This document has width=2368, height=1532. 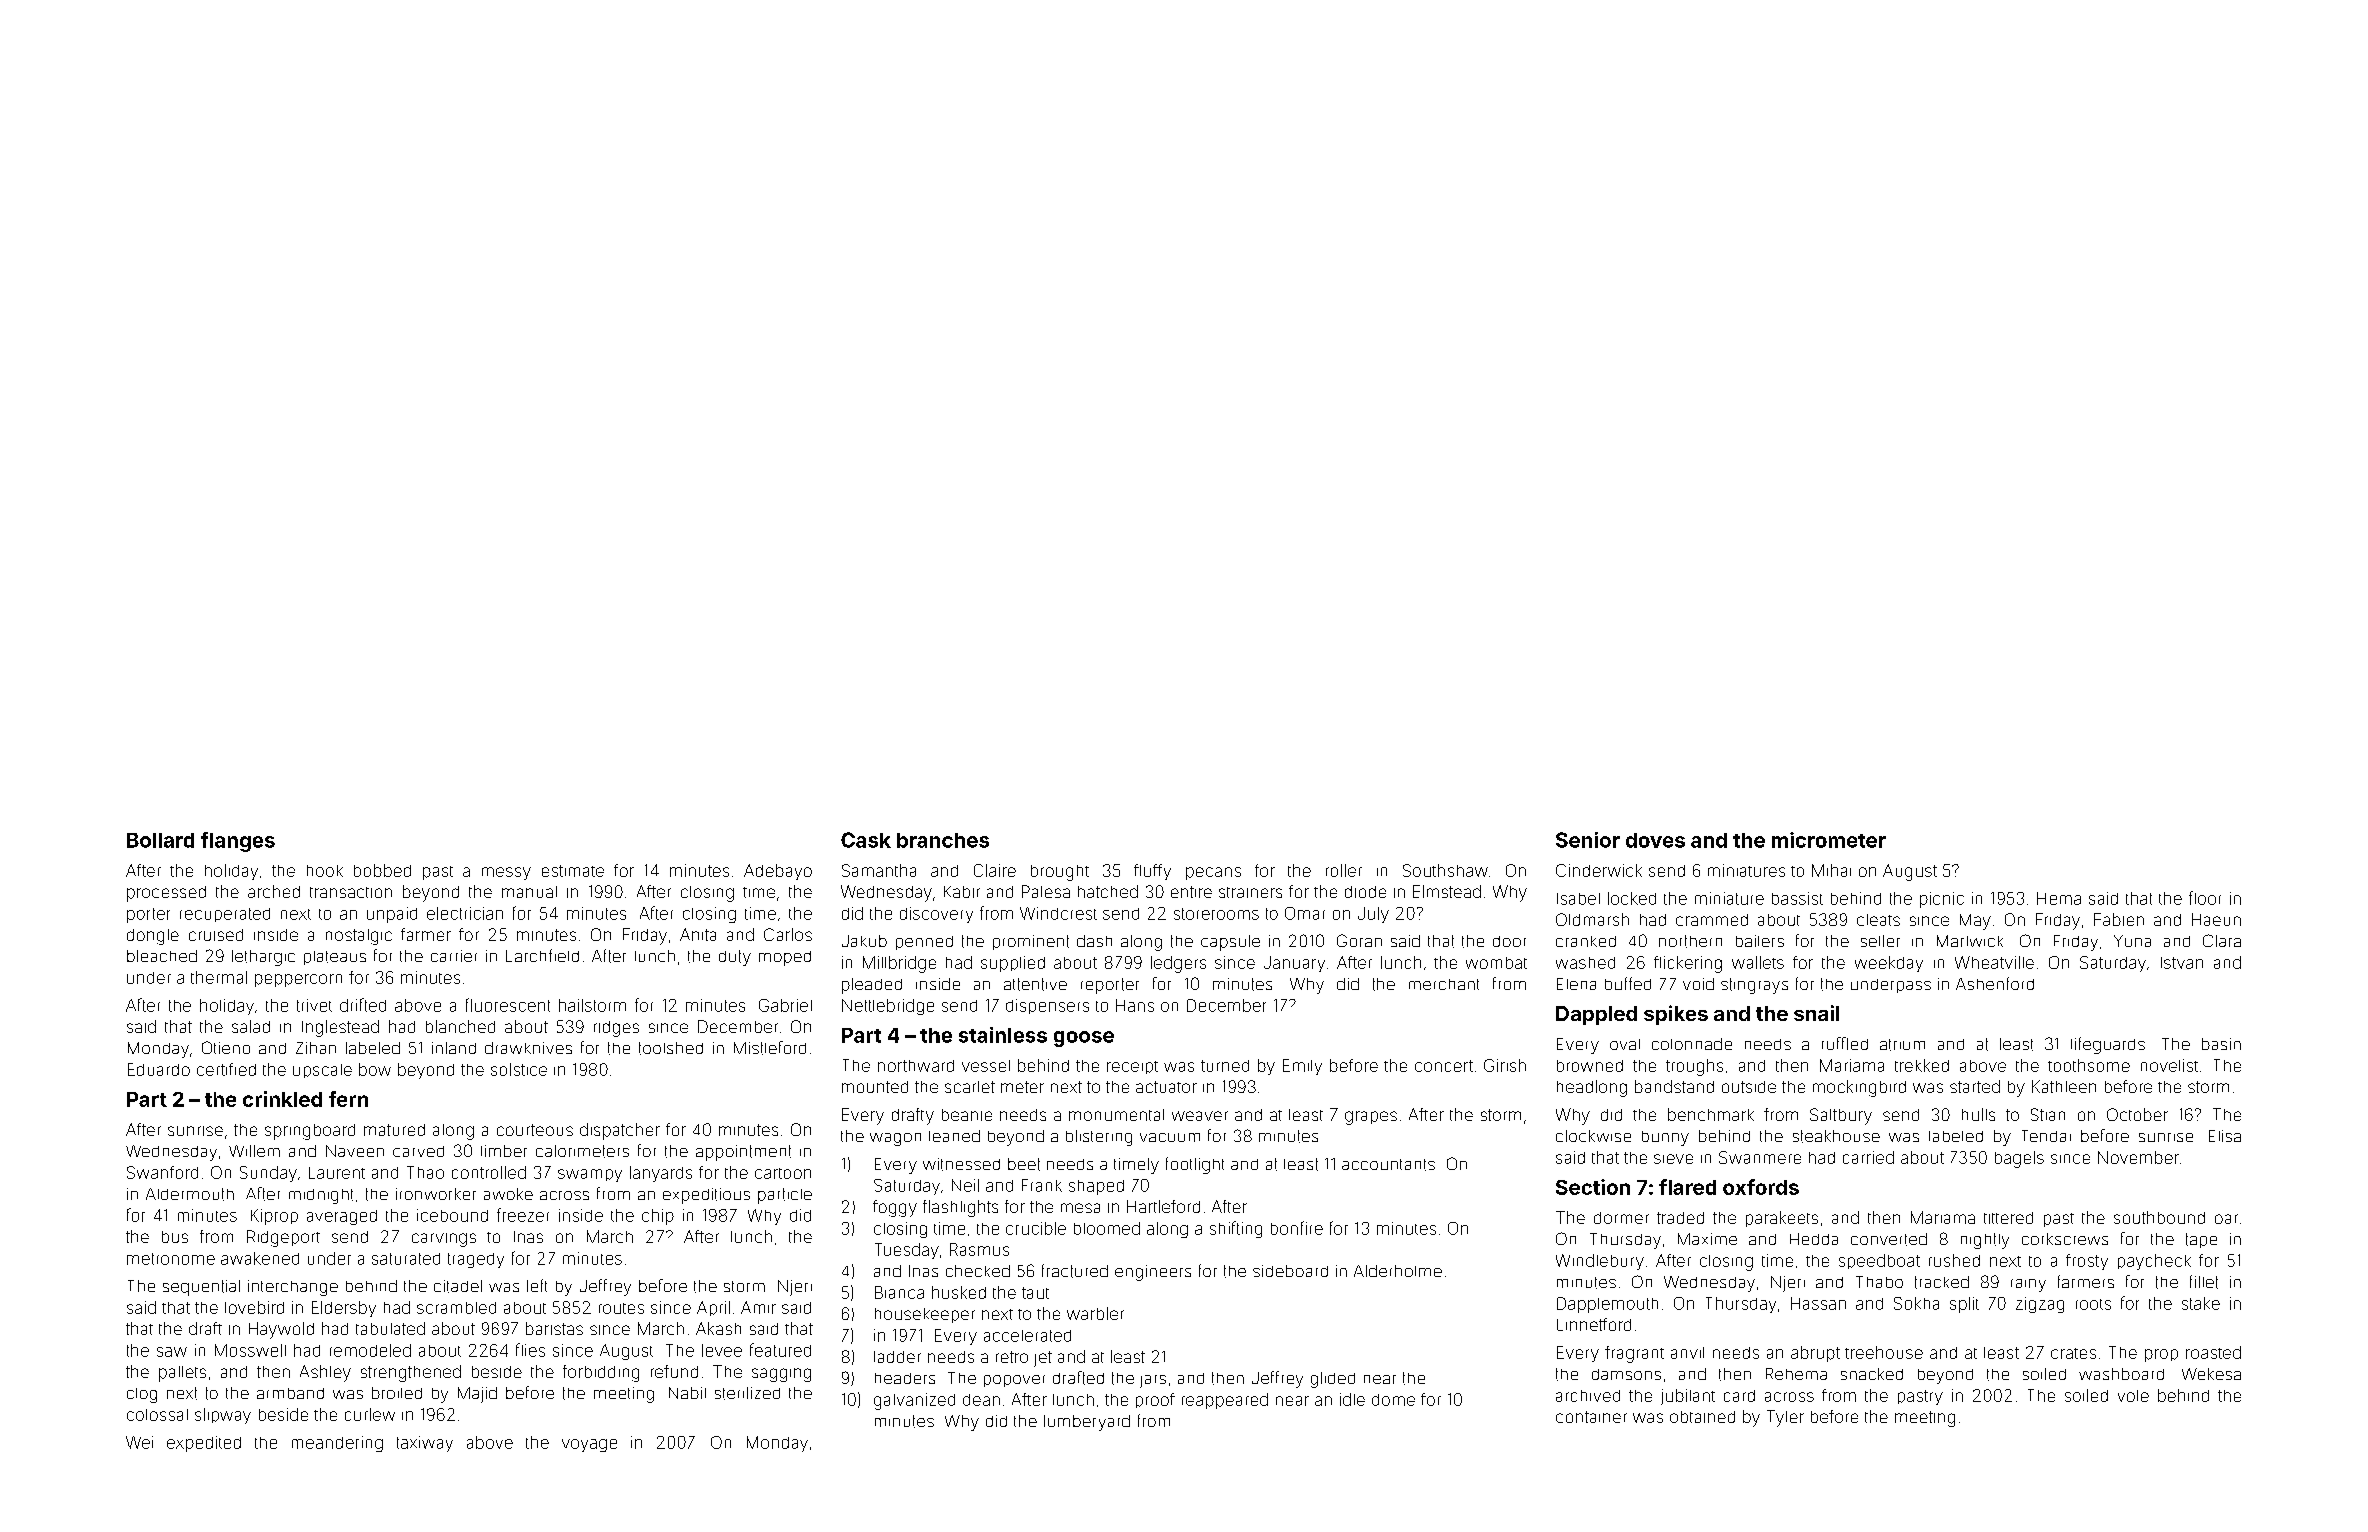 I want to click on basin, so click(x=2221, y=1044).
